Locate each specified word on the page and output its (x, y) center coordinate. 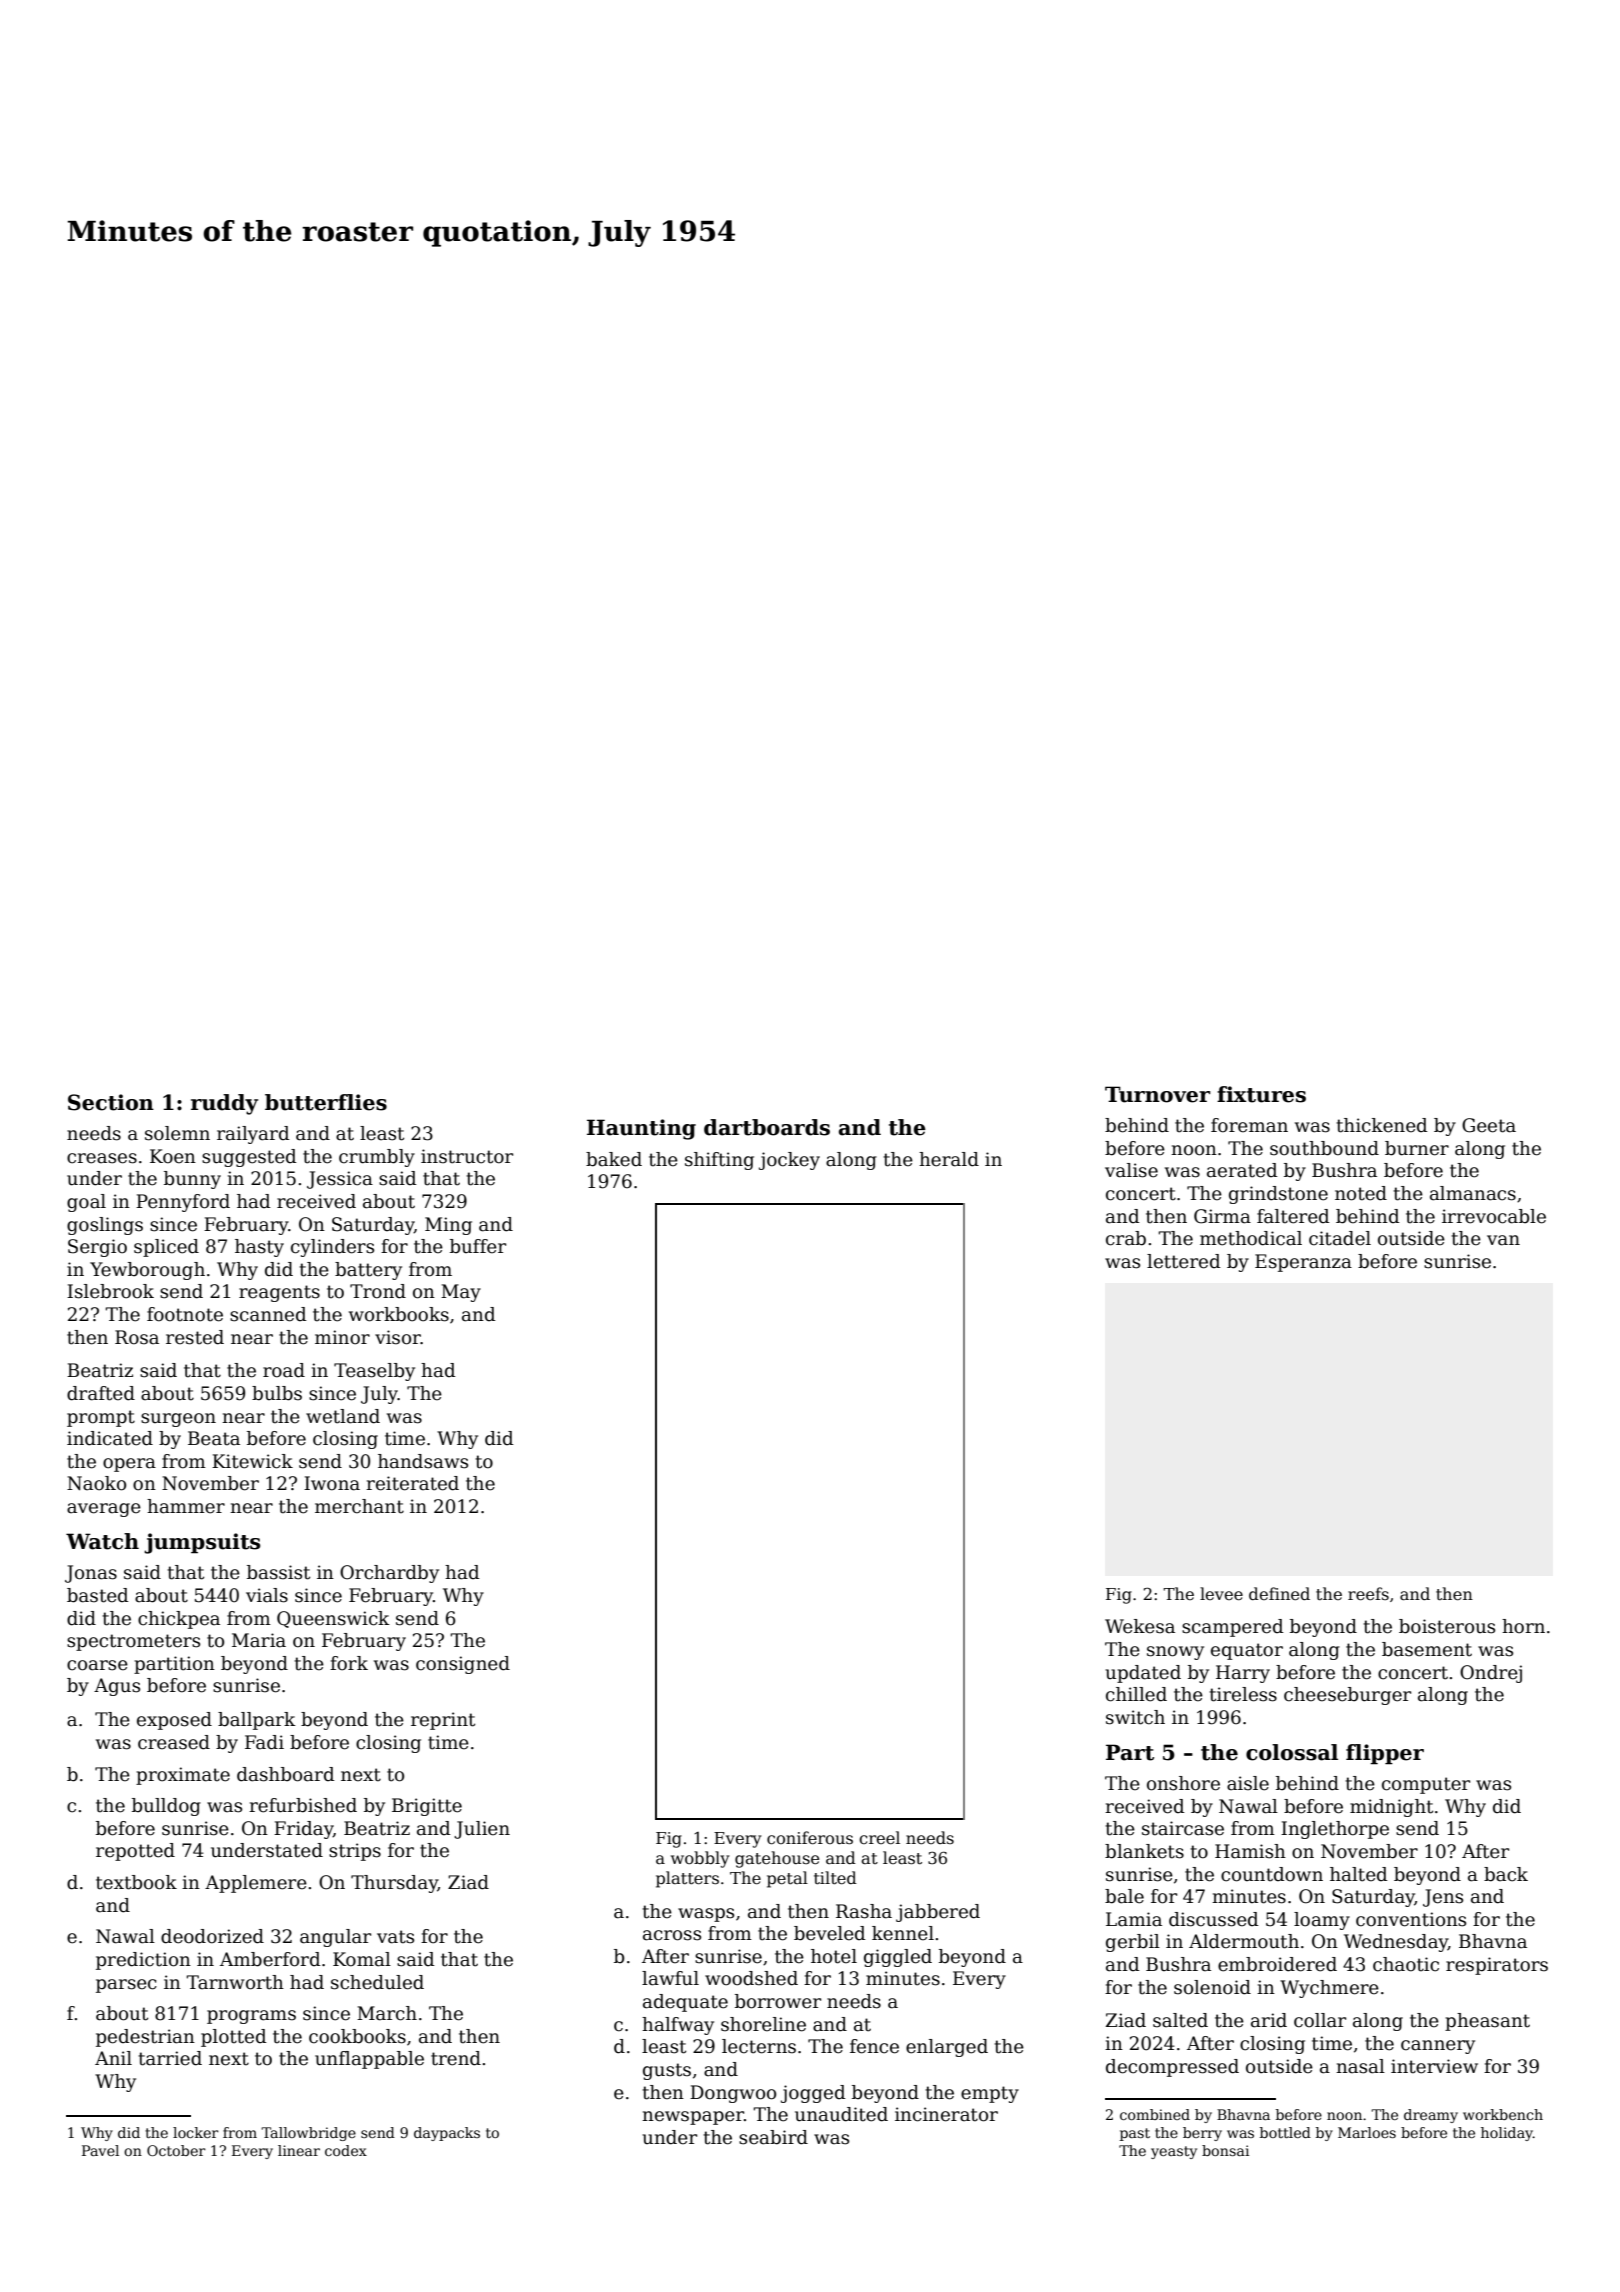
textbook (136, 1882)
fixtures (1261, 1094)
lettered (1184, 1261)
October (176, 2150)
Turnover (1158, 1094)
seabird (773, 2137)
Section (111, 1102)
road (284, 1370)
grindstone (1278, 1195)
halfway (678, 2026)
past (1135, 2134)
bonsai (1225, 2150)
